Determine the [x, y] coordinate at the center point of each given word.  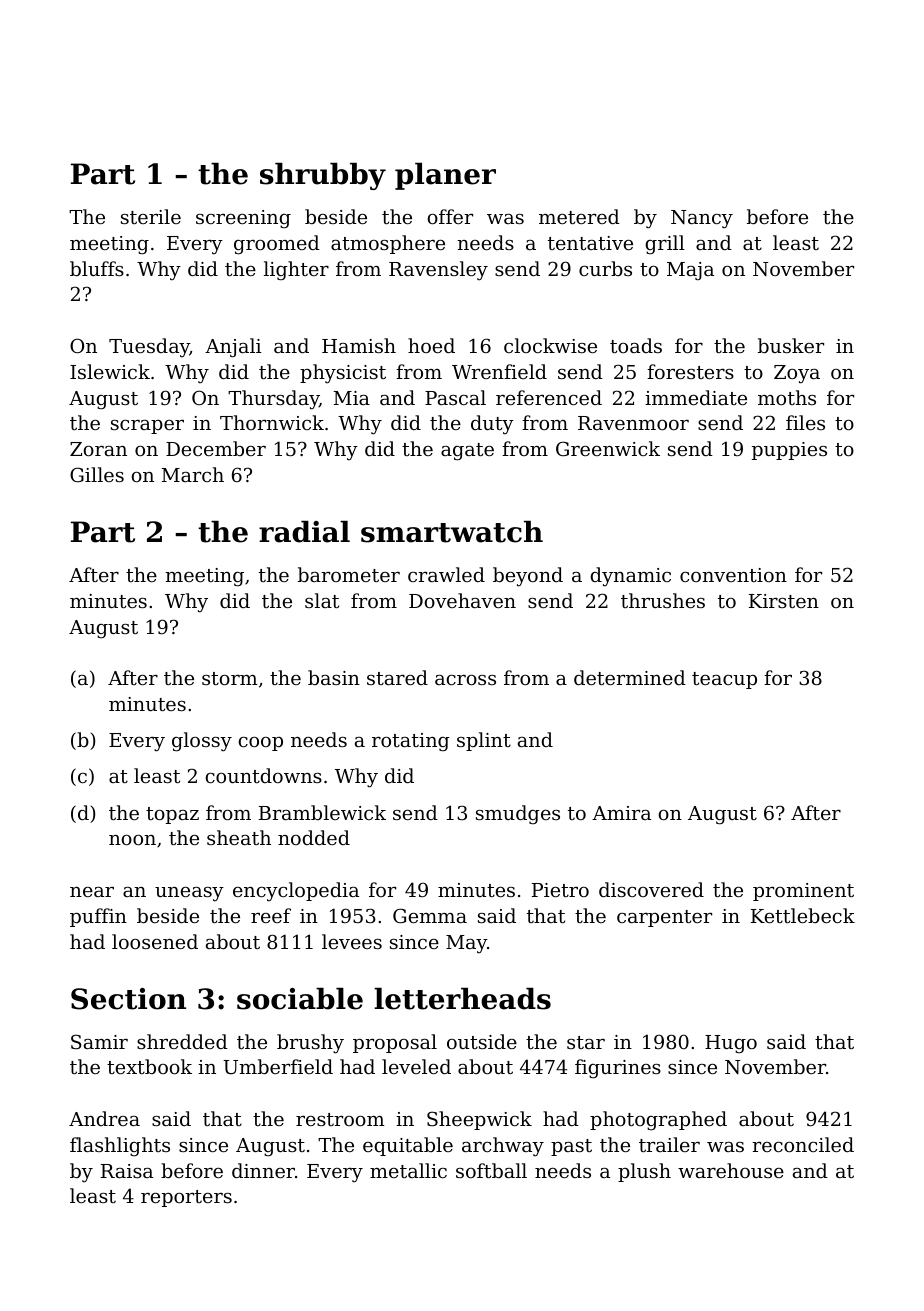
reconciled [803, 1144]
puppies [789, 451]
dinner [263, 1170]
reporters [186, 1198]
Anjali [233, 348]
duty [492, 424]
